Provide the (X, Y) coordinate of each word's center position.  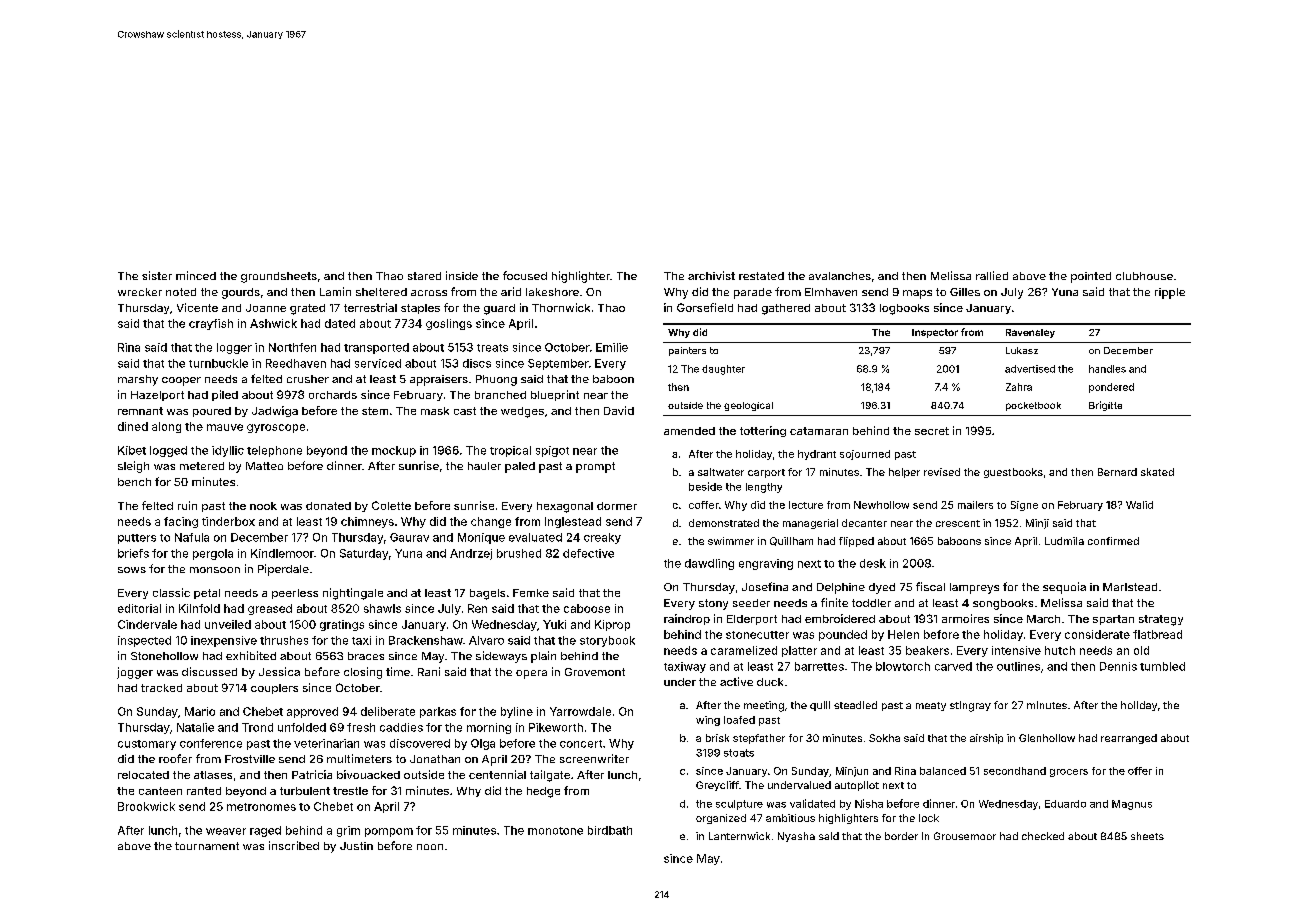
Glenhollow (1047, 738)
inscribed (294, 845)
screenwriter (594, 758)
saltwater (721, 472)
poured (212, 412)
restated (761, 276)
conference (211, 743)
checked (1043, 836)
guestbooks (1013, 473)
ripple (1170, 293)
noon (430, 847)
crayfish (211, 324)
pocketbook (1033, 406)
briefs (133, 553)
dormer (617, 506)
